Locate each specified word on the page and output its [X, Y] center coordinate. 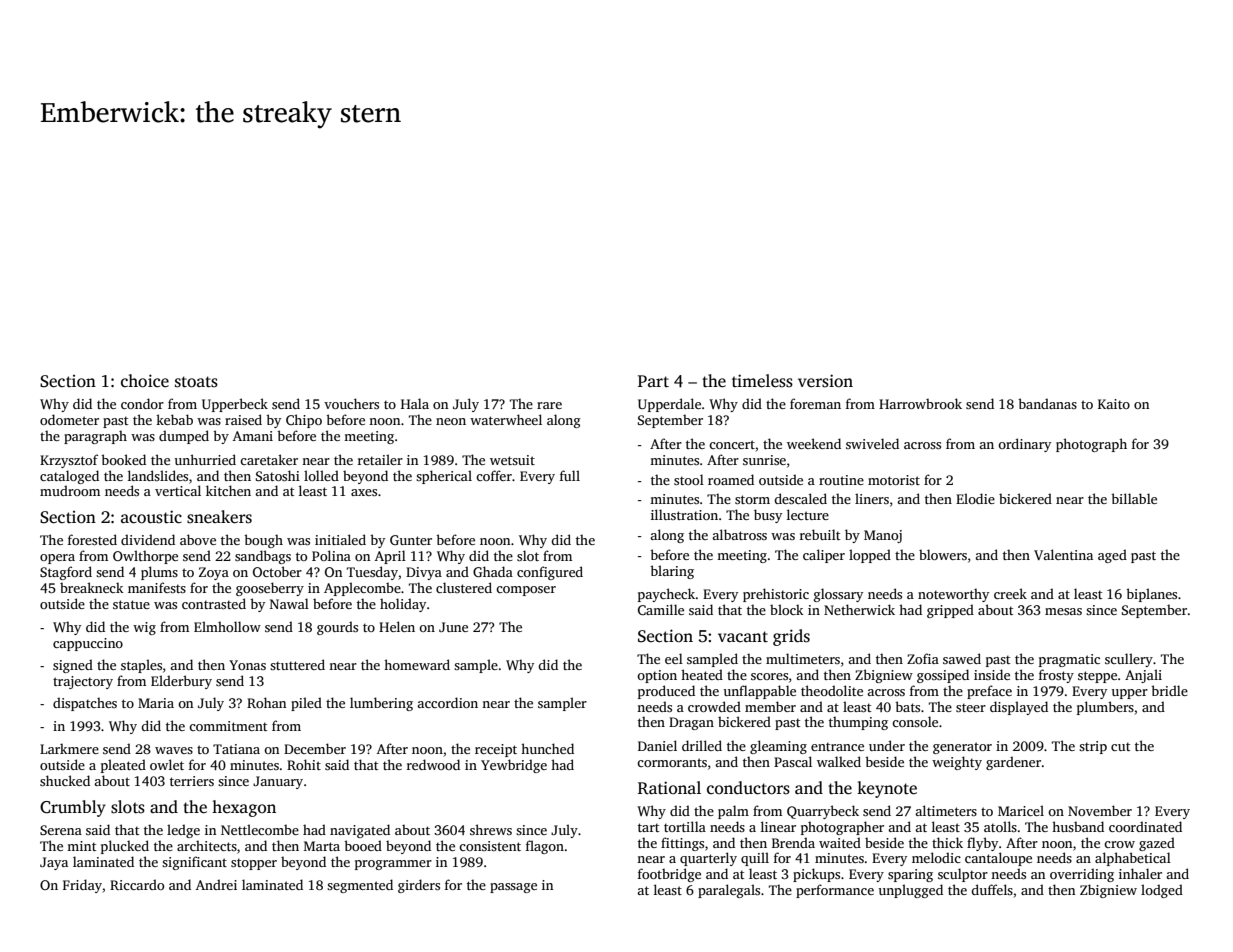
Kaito [1114, 404]
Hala [415, 403]
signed [73, 666]
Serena [61, 830]
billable [1134, 498]
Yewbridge [514, 766]
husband [1078, 826]
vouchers [351, 403]
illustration [684, 514]
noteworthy [953, 595]
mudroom [70, 490]
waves [174, 750]
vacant [743, 637]
